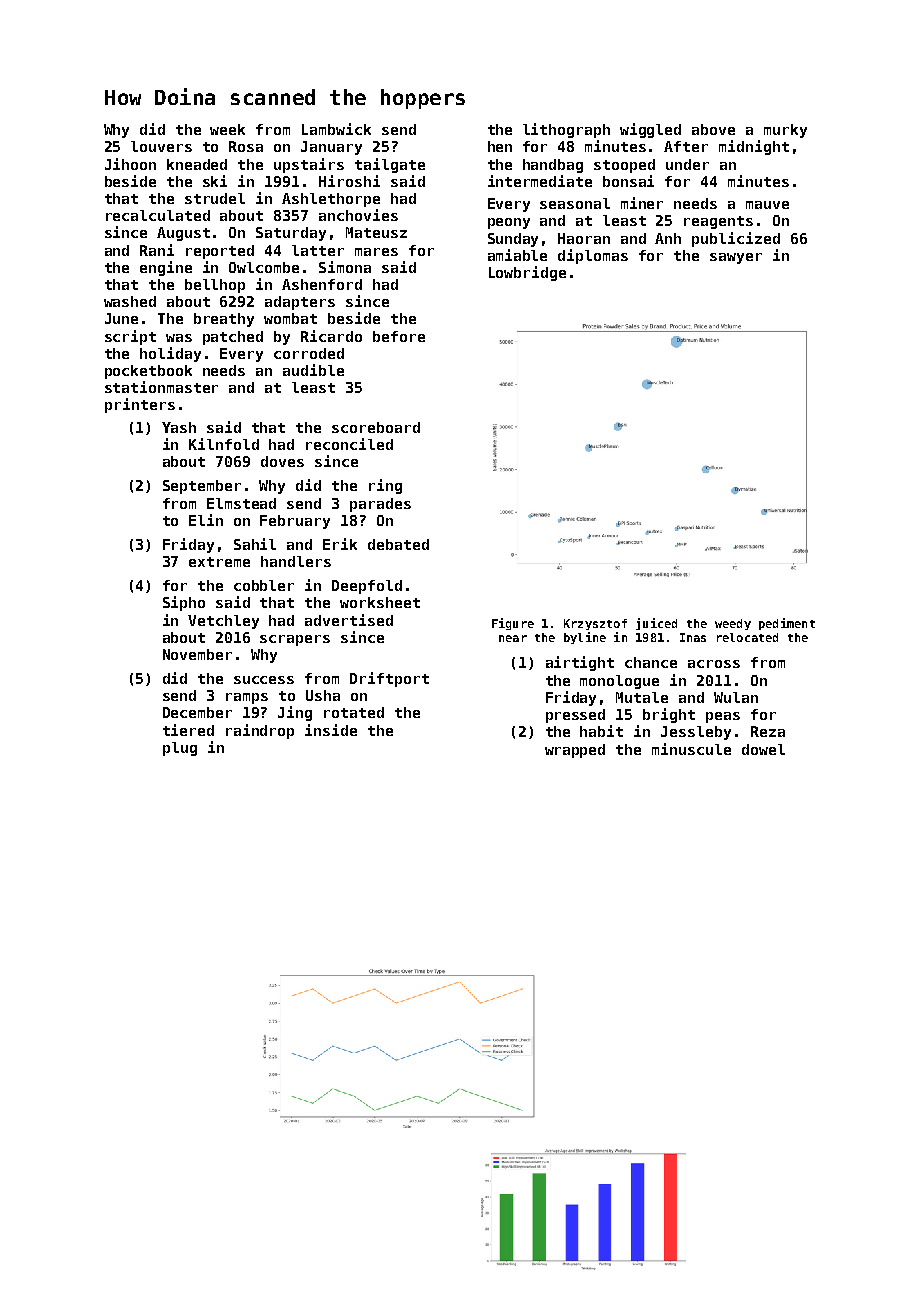 Image resolution: width=924 pixels, height=1314 pixels. Describe the element at coordinates (206, 520) in the screenshot. I see `Elin` at that location.
